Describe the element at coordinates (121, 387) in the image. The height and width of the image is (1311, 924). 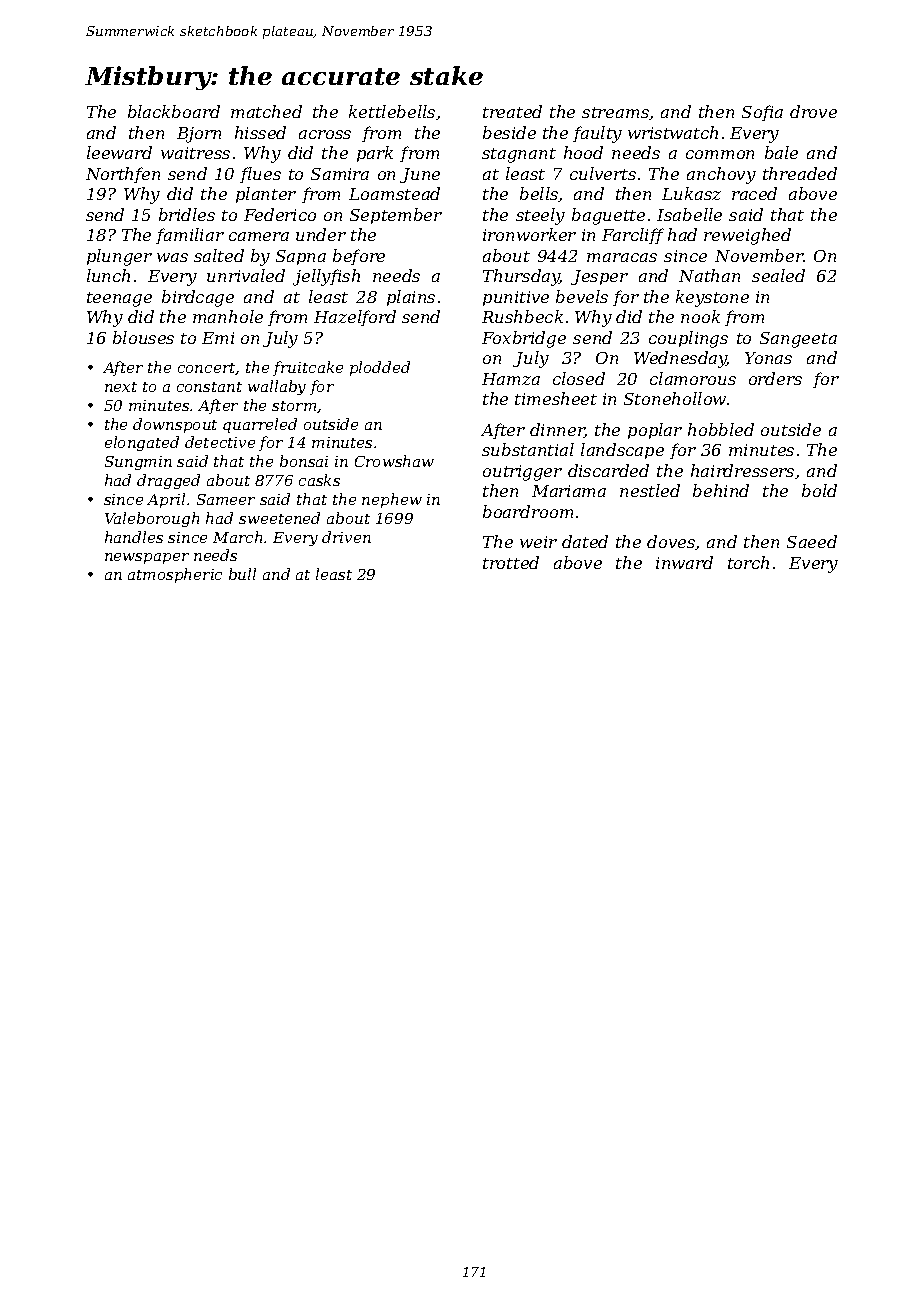
I see `next` at that location.
